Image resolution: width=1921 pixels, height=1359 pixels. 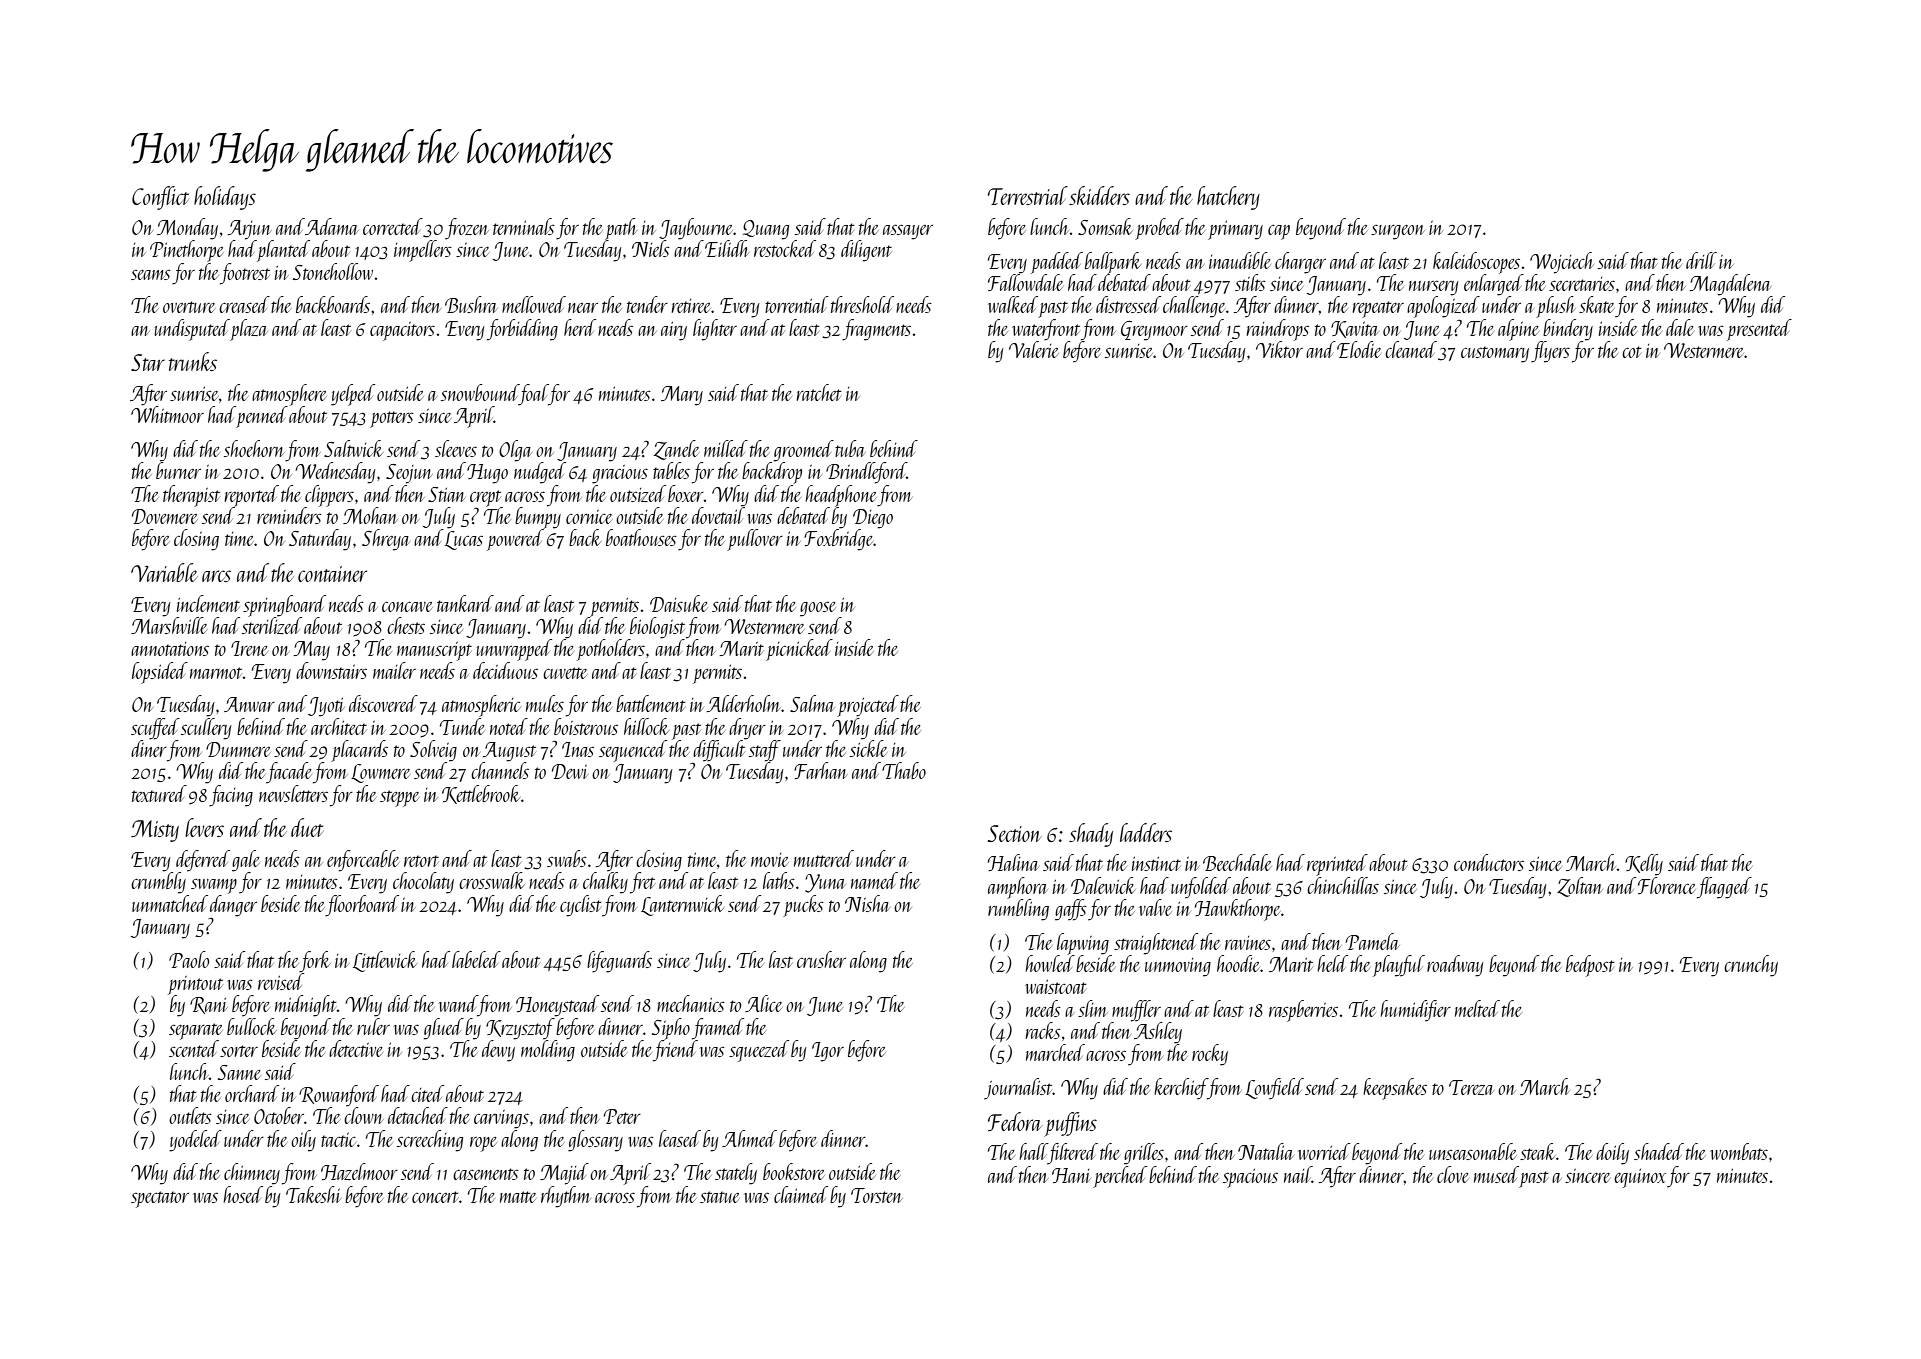 What do you see at coordinates (824, 858) in the screenshot?
I see `muttered` at bounding box center [824, 858].
